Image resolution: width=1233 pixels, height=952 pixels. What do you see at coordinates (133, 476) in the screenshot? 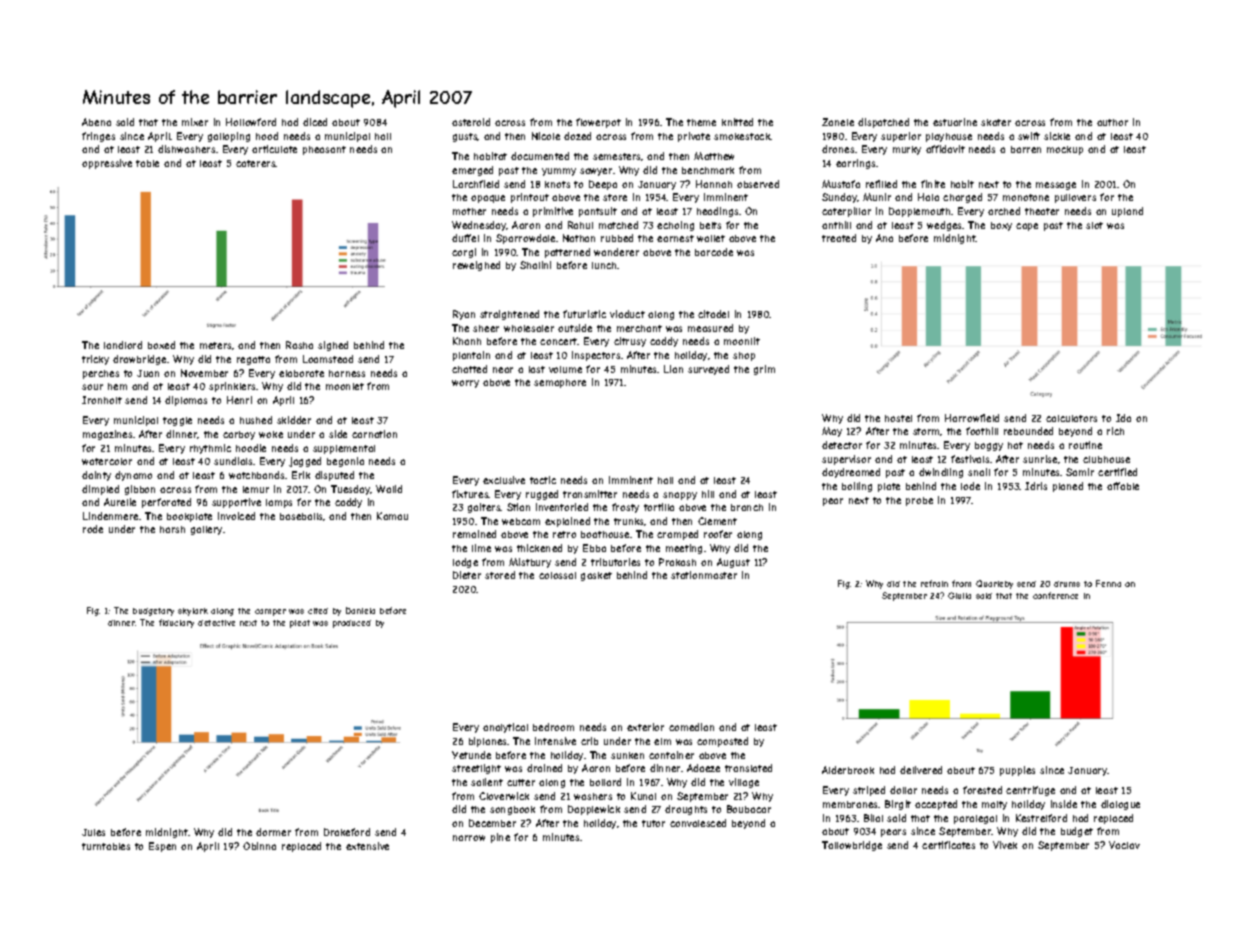
I see `dynamo` at bounding box center [133, 476].
